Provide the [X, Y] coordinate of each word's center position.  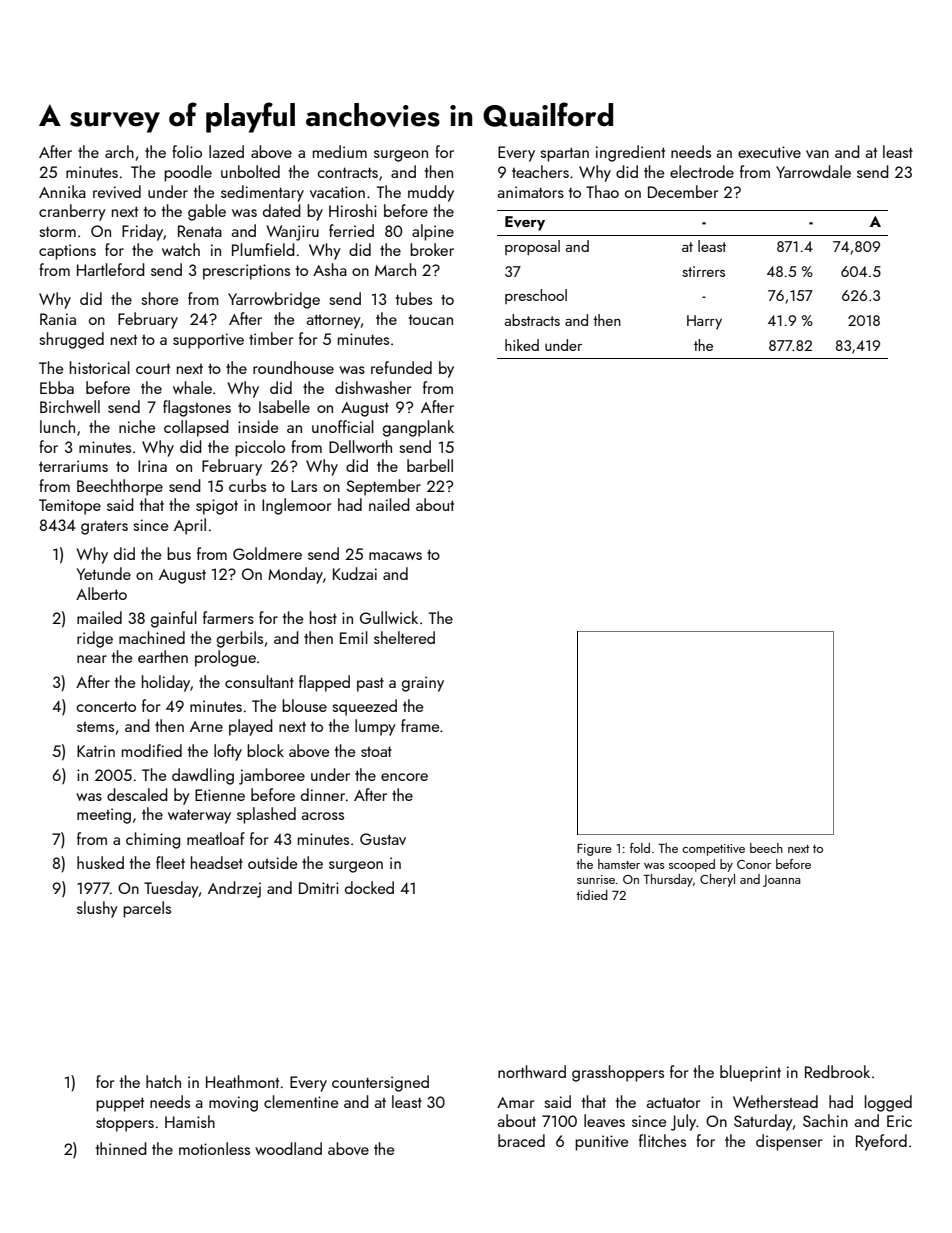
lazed [226, 151]
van [817, 154]
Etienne [220, 795]
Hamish [190, 1121]
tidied [592, 895]
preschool [536, 296]
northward [532, 1071]
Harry [704, 322]
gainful [174, 619]
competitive [713, 850]
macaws [395, 556]
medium [340, 151]
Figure [594, 850]
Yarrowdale [813, 171]
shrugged [71, 340]
